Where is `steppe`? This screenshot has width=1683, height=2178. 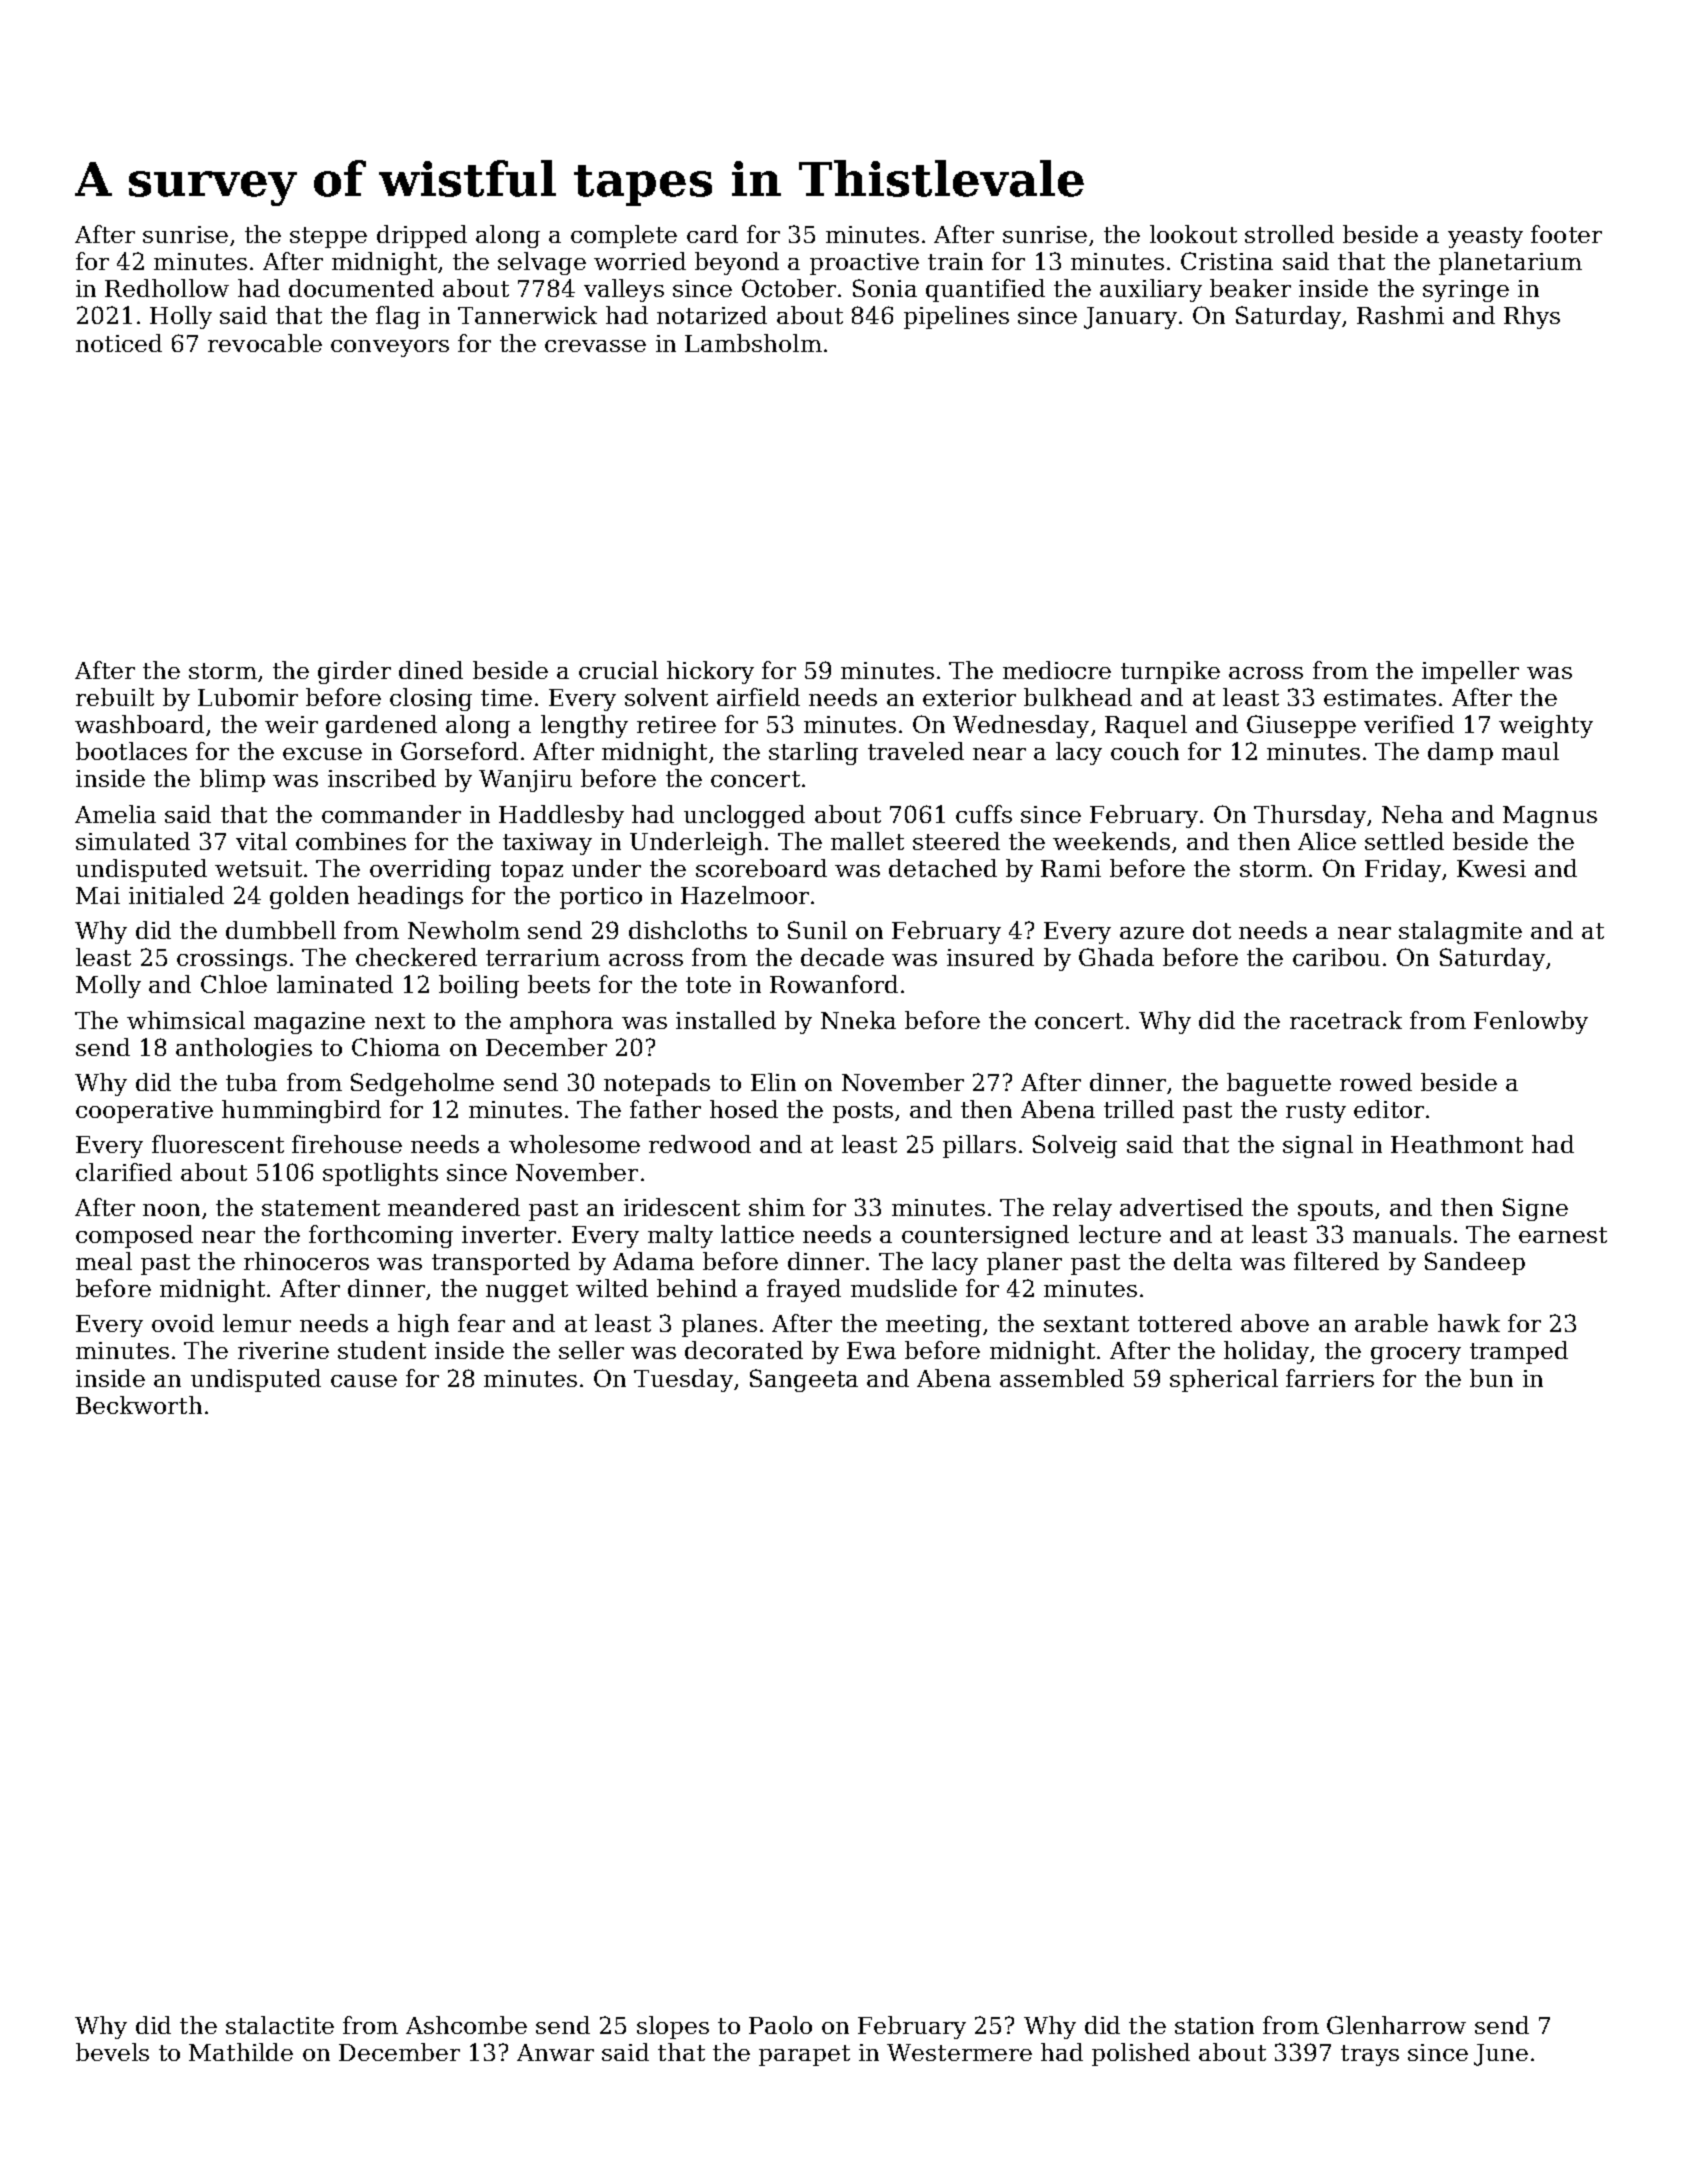 steppe is located at coordinates (328, 237).
